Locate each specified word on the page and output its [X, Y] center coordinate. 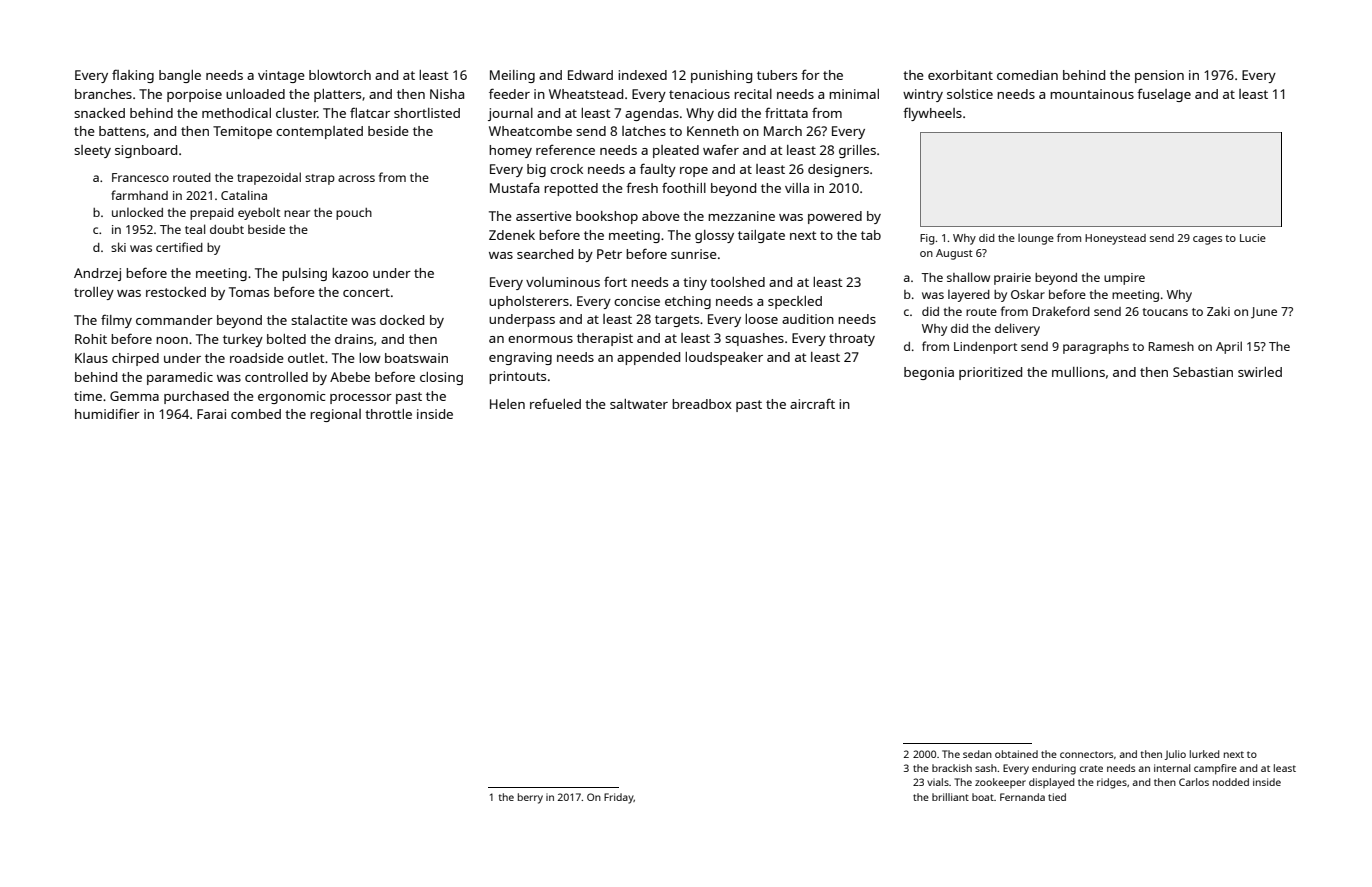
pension [1159, 76]
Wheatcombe [530, 131]
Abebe [350, 377]
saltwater [639, 404]
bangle [180, 76]
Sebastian [1203, 372]
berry [530, 798]
